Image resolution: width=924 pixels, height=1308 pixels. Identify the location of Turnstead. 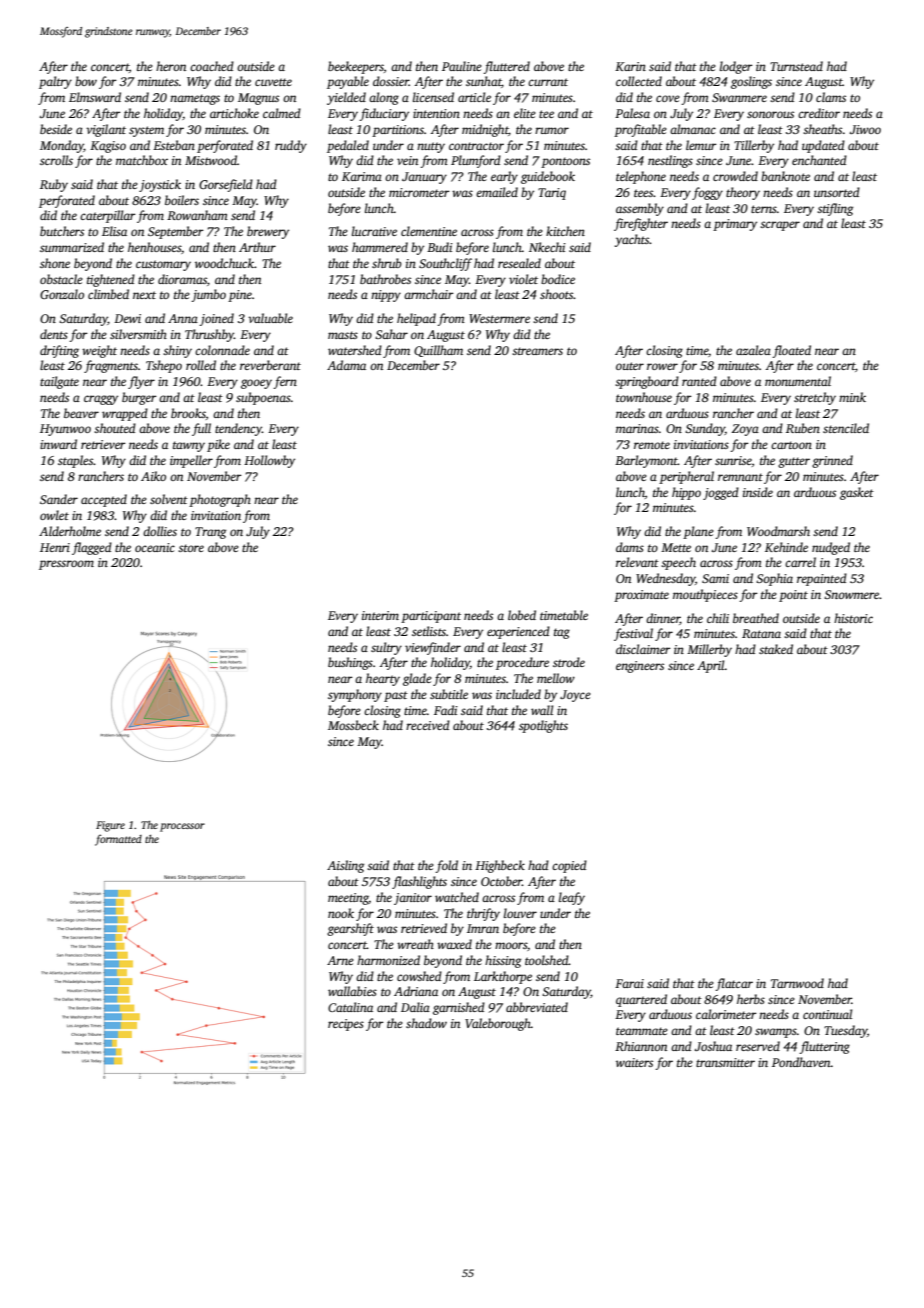
(796, 66).
